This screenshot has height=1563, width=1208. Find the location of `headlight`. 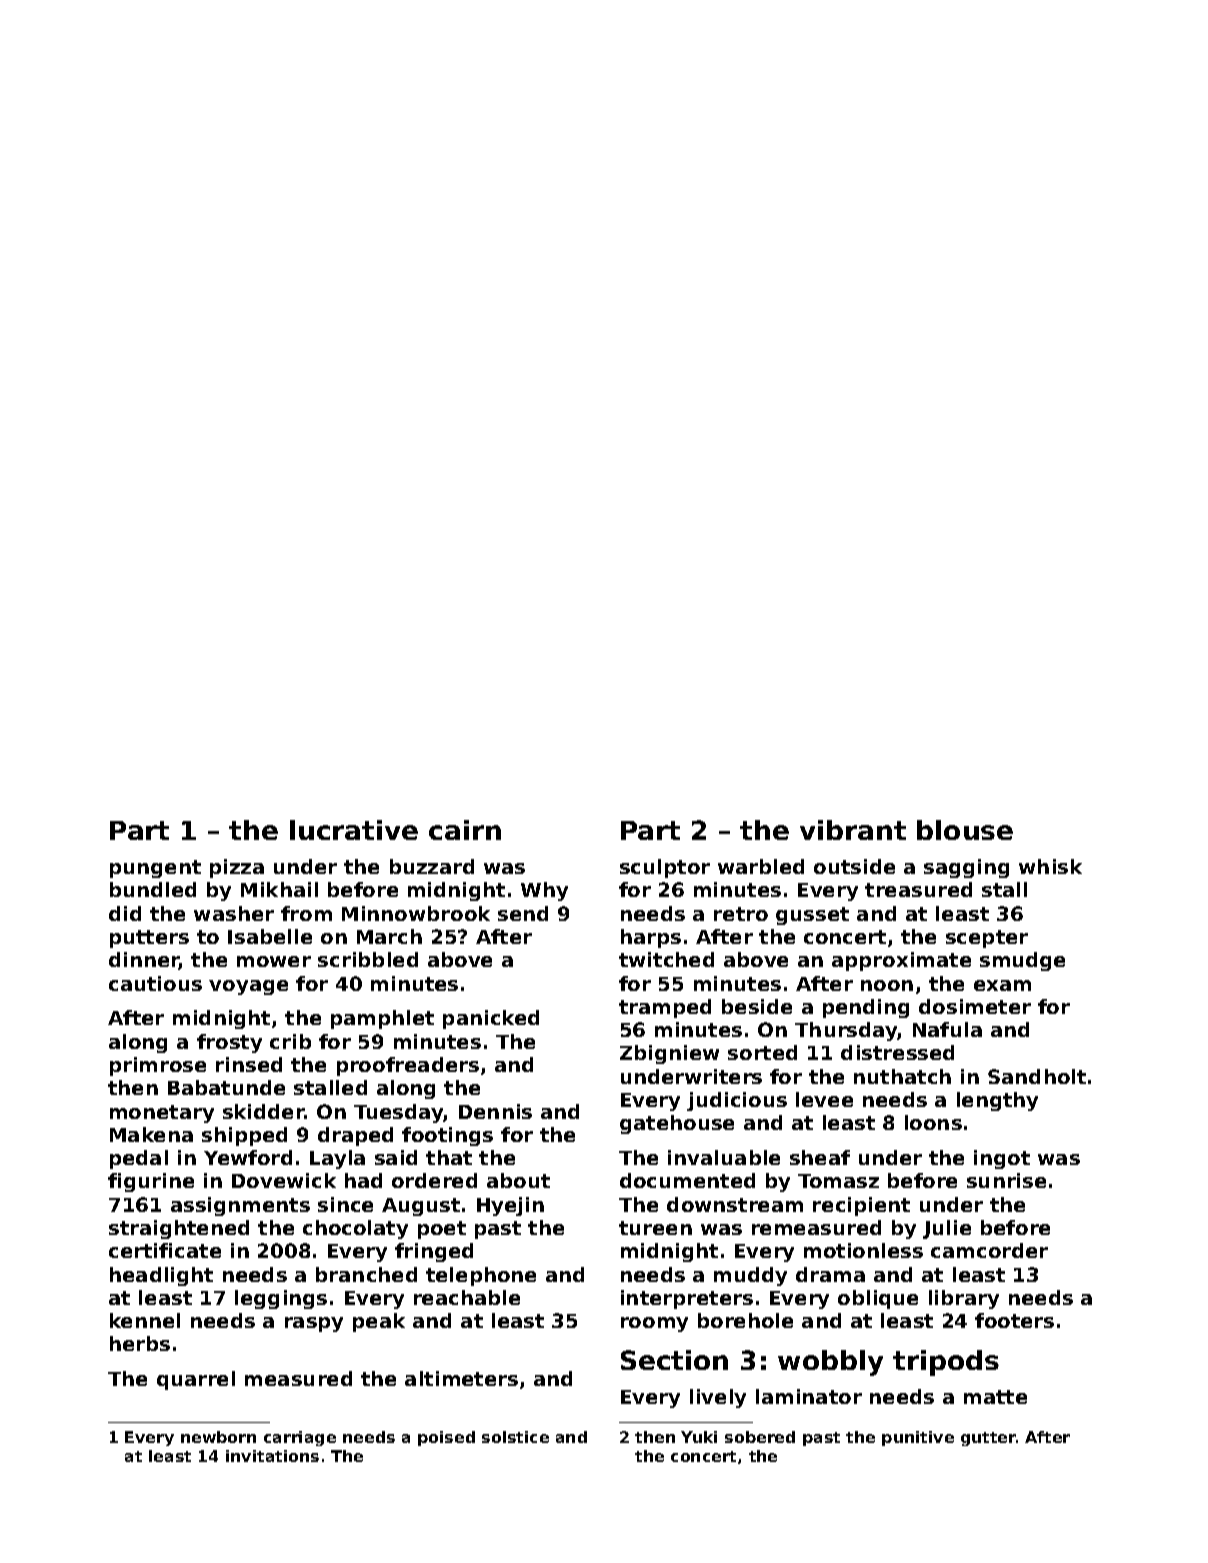

headlight is located at coordinates (161, 1276).
